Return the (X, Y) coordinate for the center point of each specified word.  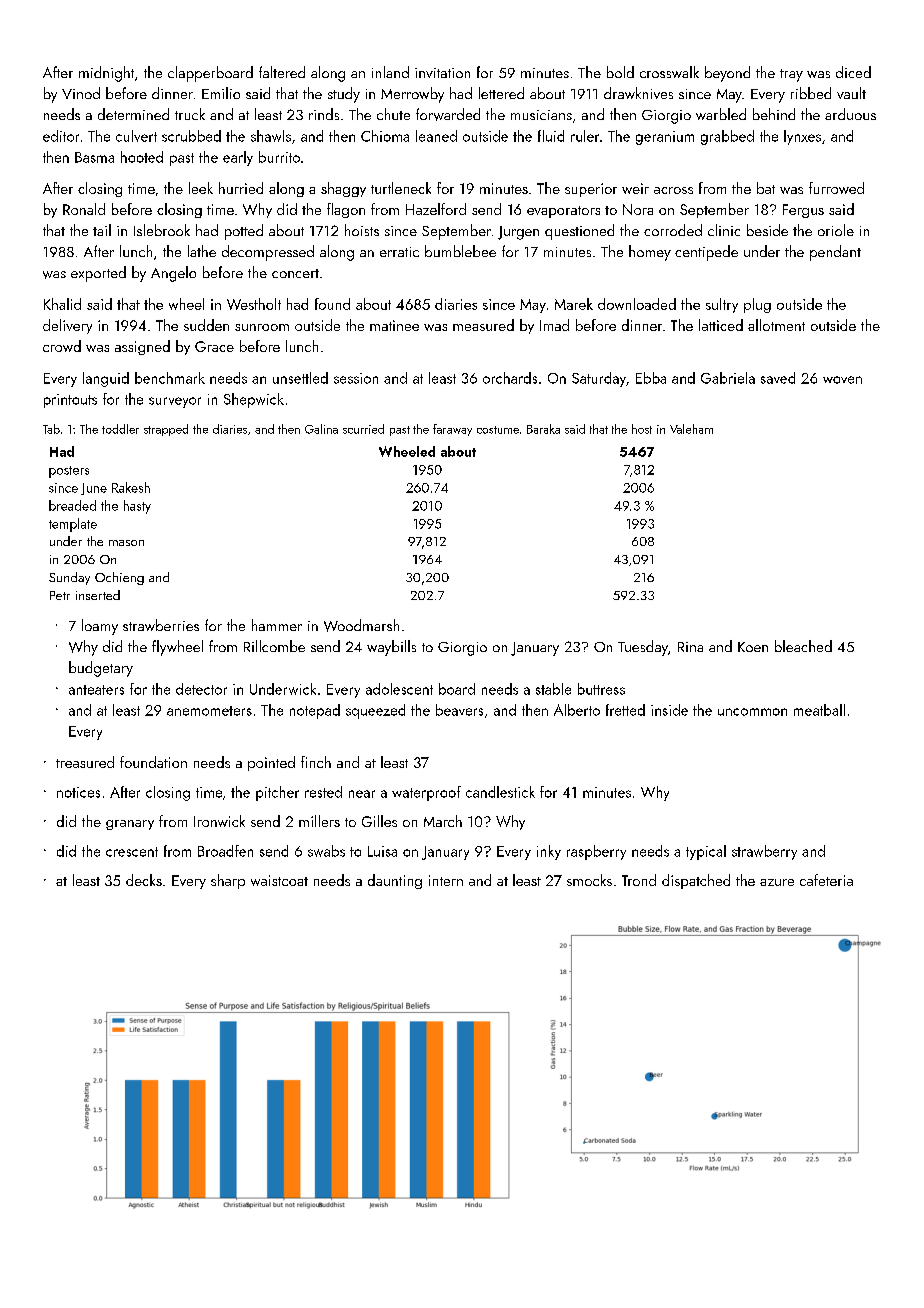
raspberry (596, 852)
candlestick (500, 792)
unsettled (300, 378)
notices (78, 792)
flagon (346, 210)
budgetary (101, 669)
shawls (271, 136)
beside (767, 230)
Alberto (577, 710)
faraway (452, 430)
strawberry (764, 852)
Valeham (691, 429)
